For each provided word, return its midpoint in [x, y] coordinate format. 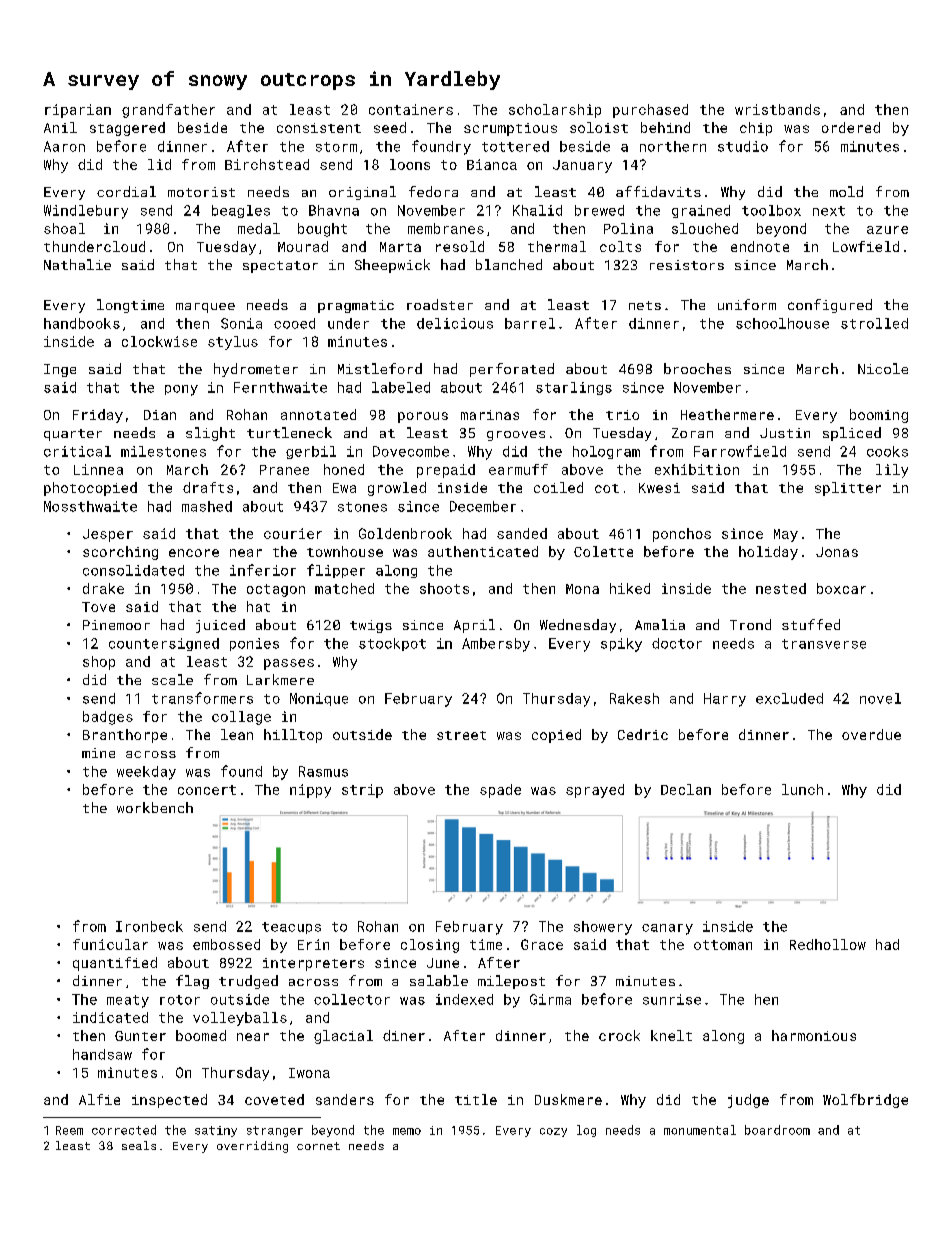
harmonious [814, 1035]
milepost [511, 982]
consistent [319, 128]
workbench [155, 807]
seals [139, 1145]
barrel [530, 323]
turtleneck [289, 432]
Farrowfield [740, 451]
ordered [851, 127]
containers [411, 109]
